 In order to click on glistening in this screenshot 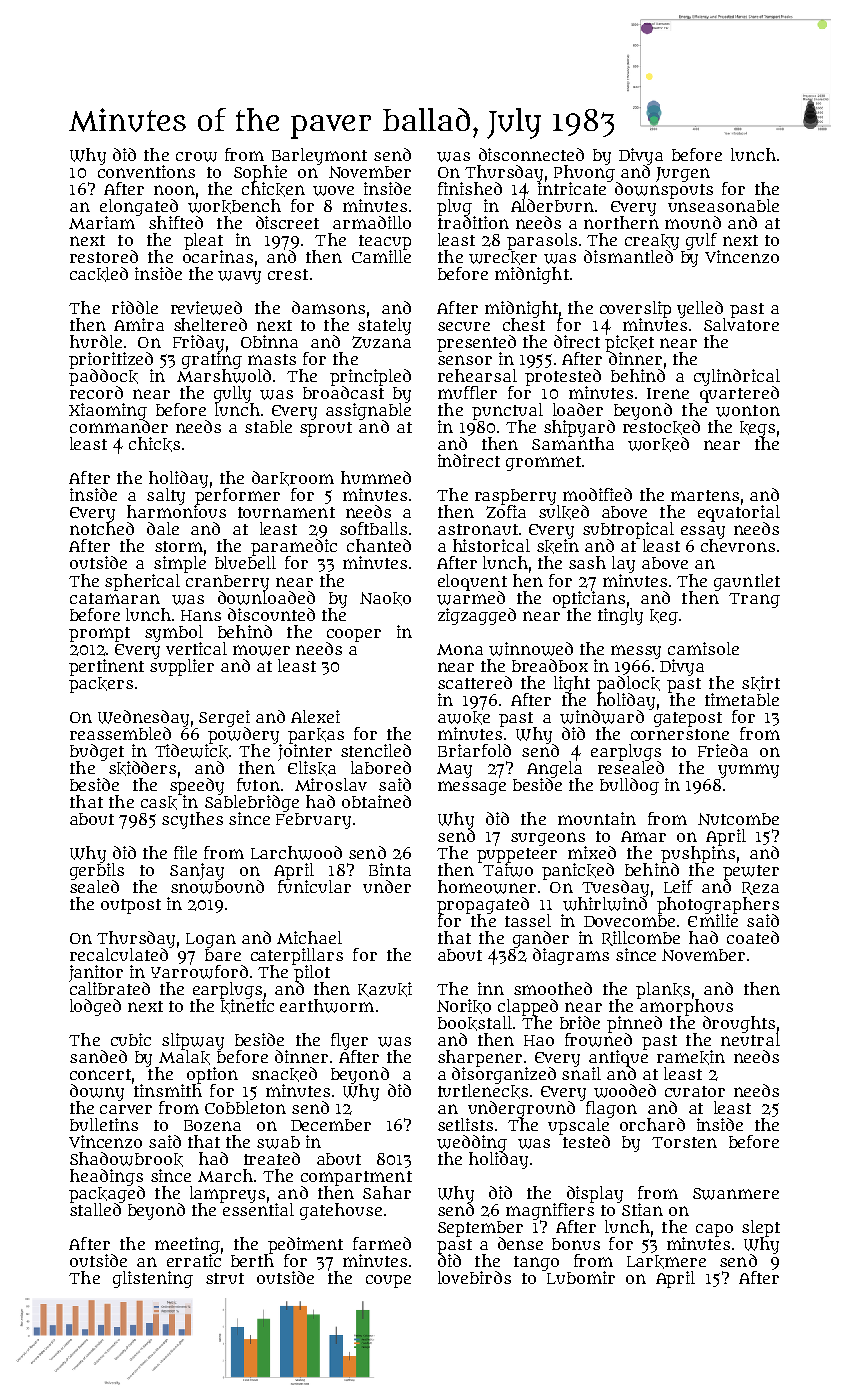, I will do `click(153, 1279)`.
